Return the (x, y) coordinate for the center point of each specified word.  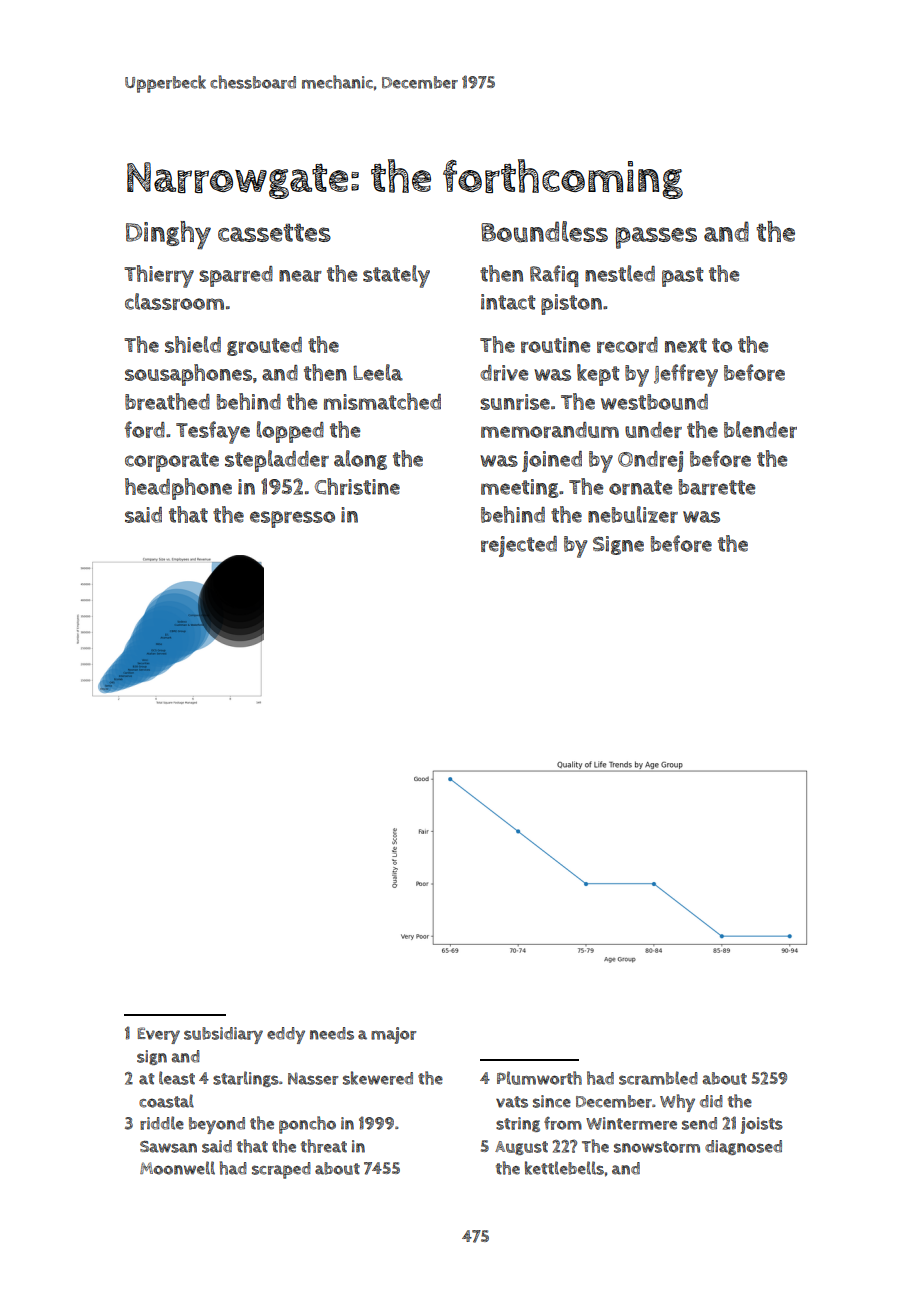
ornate (640, 487)
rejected (519, 546)
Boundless (544, 232)
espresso (292, 519)
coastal (166, 1101)
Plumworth (539, 1078)
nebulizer (633, 514)
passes (656, 238)
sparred (236, 276)
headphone (178, 489)
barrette (717, 487)
